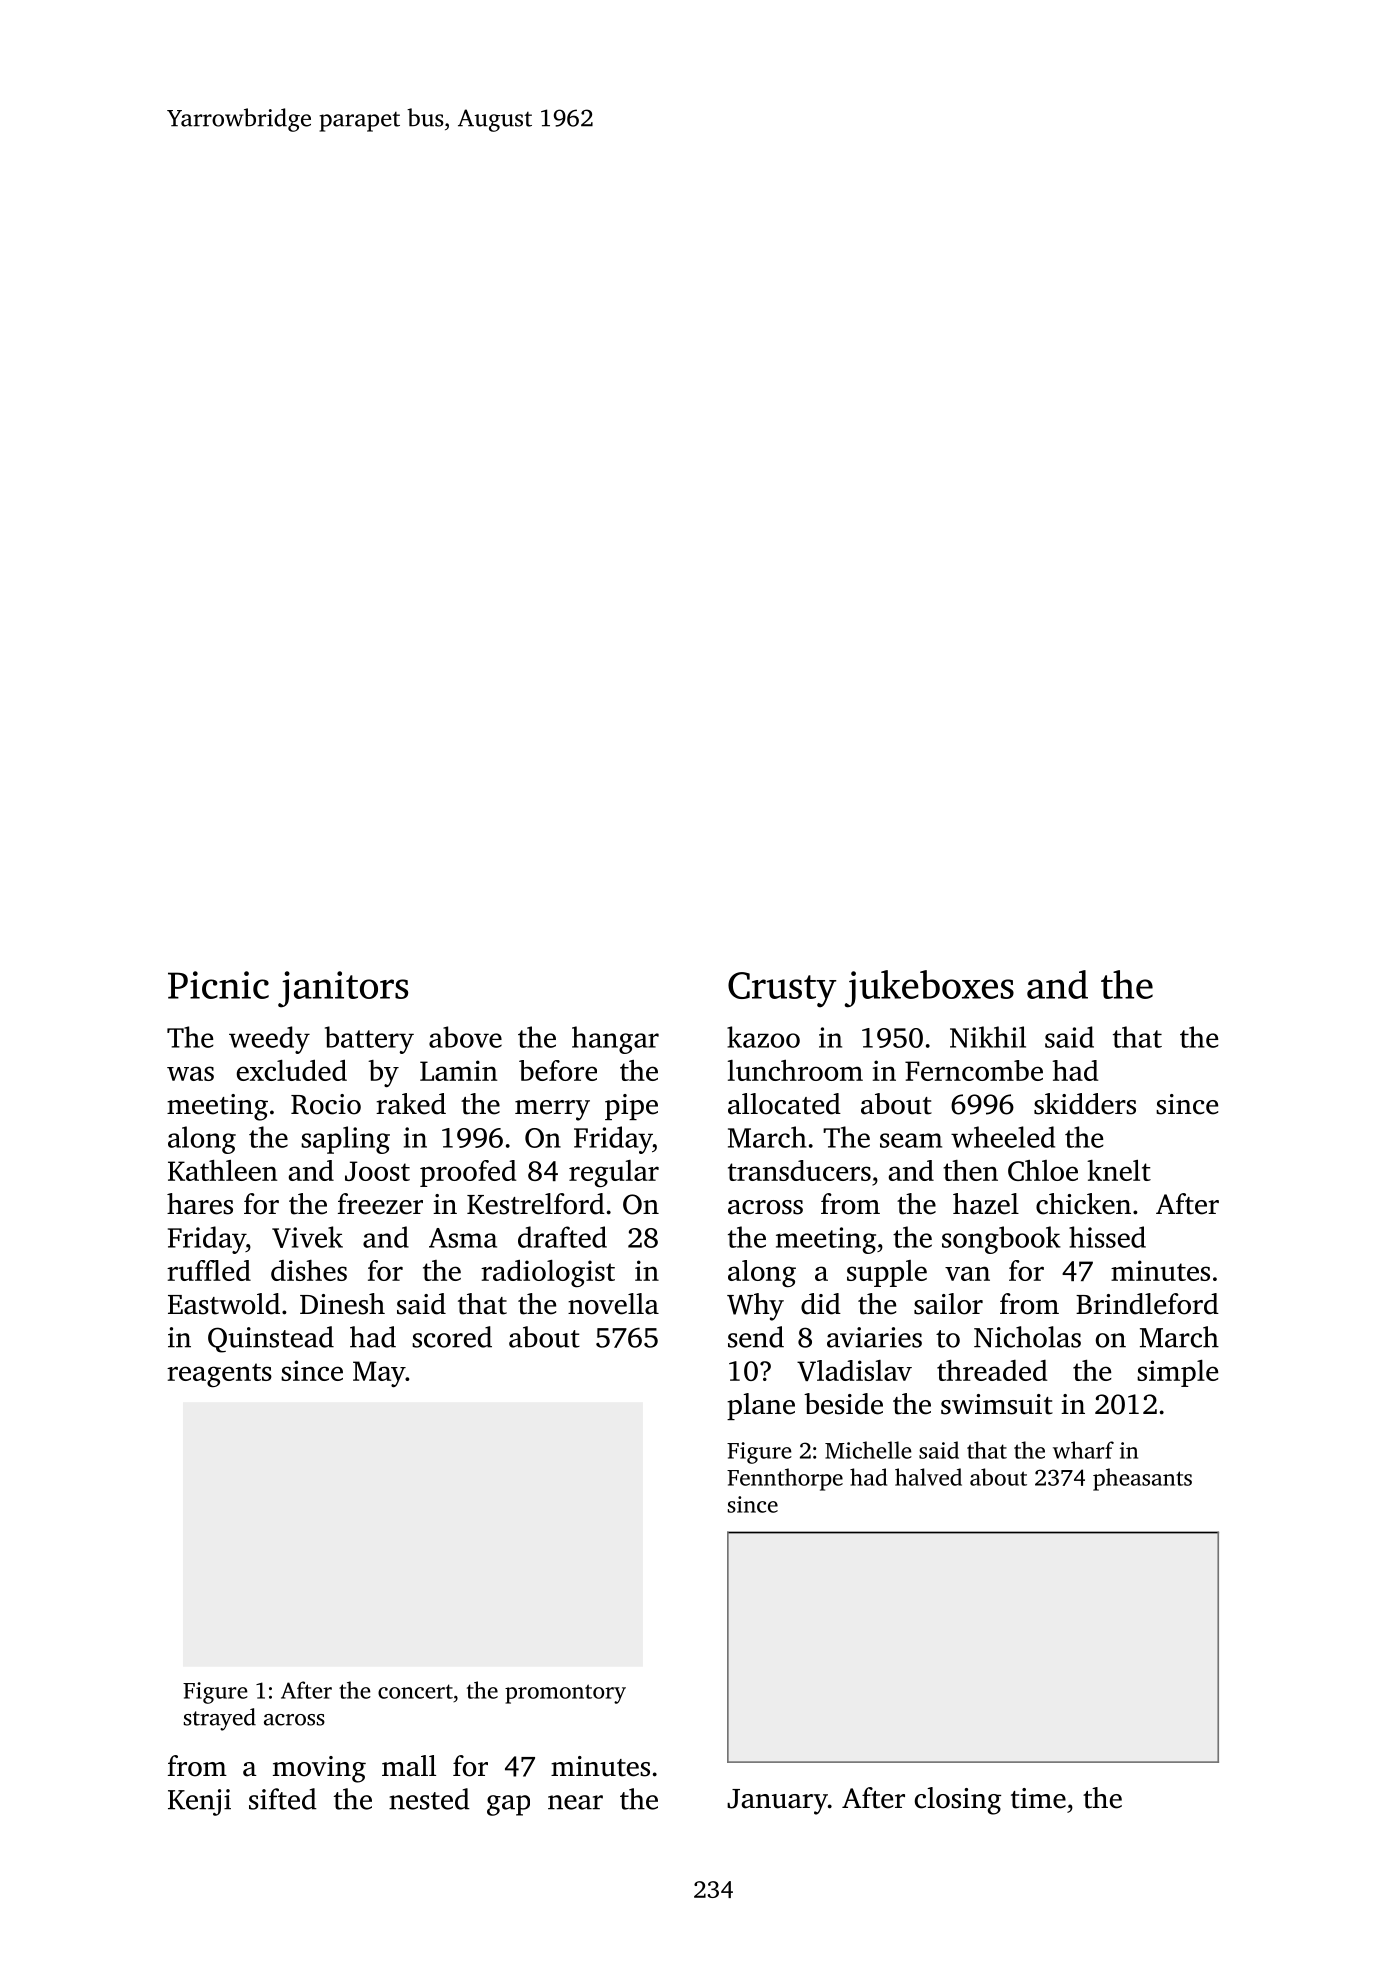  What do you see at coordinates (1038, 1798) in the image?
I see `time` at bounding box center [1038, 1798].
